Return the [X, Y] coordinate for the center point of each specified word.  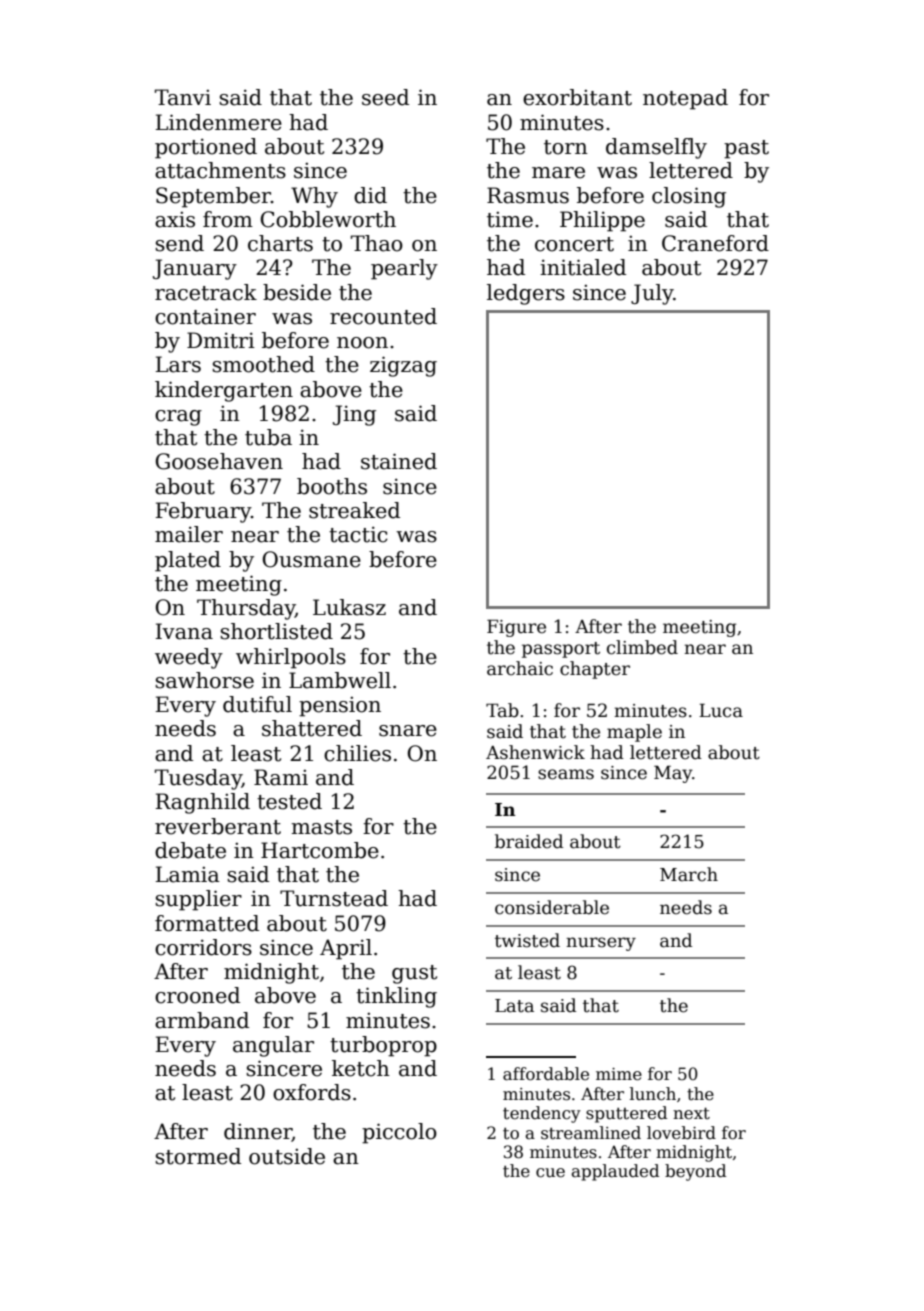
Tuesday [198, 779]
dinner [258, 1132]
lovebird [681, 1133]
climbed [642, 647]
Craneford [715, 243]
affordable [546, 1074]
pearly [404, 269]
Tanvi [183, 97]
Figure [516, 628]
